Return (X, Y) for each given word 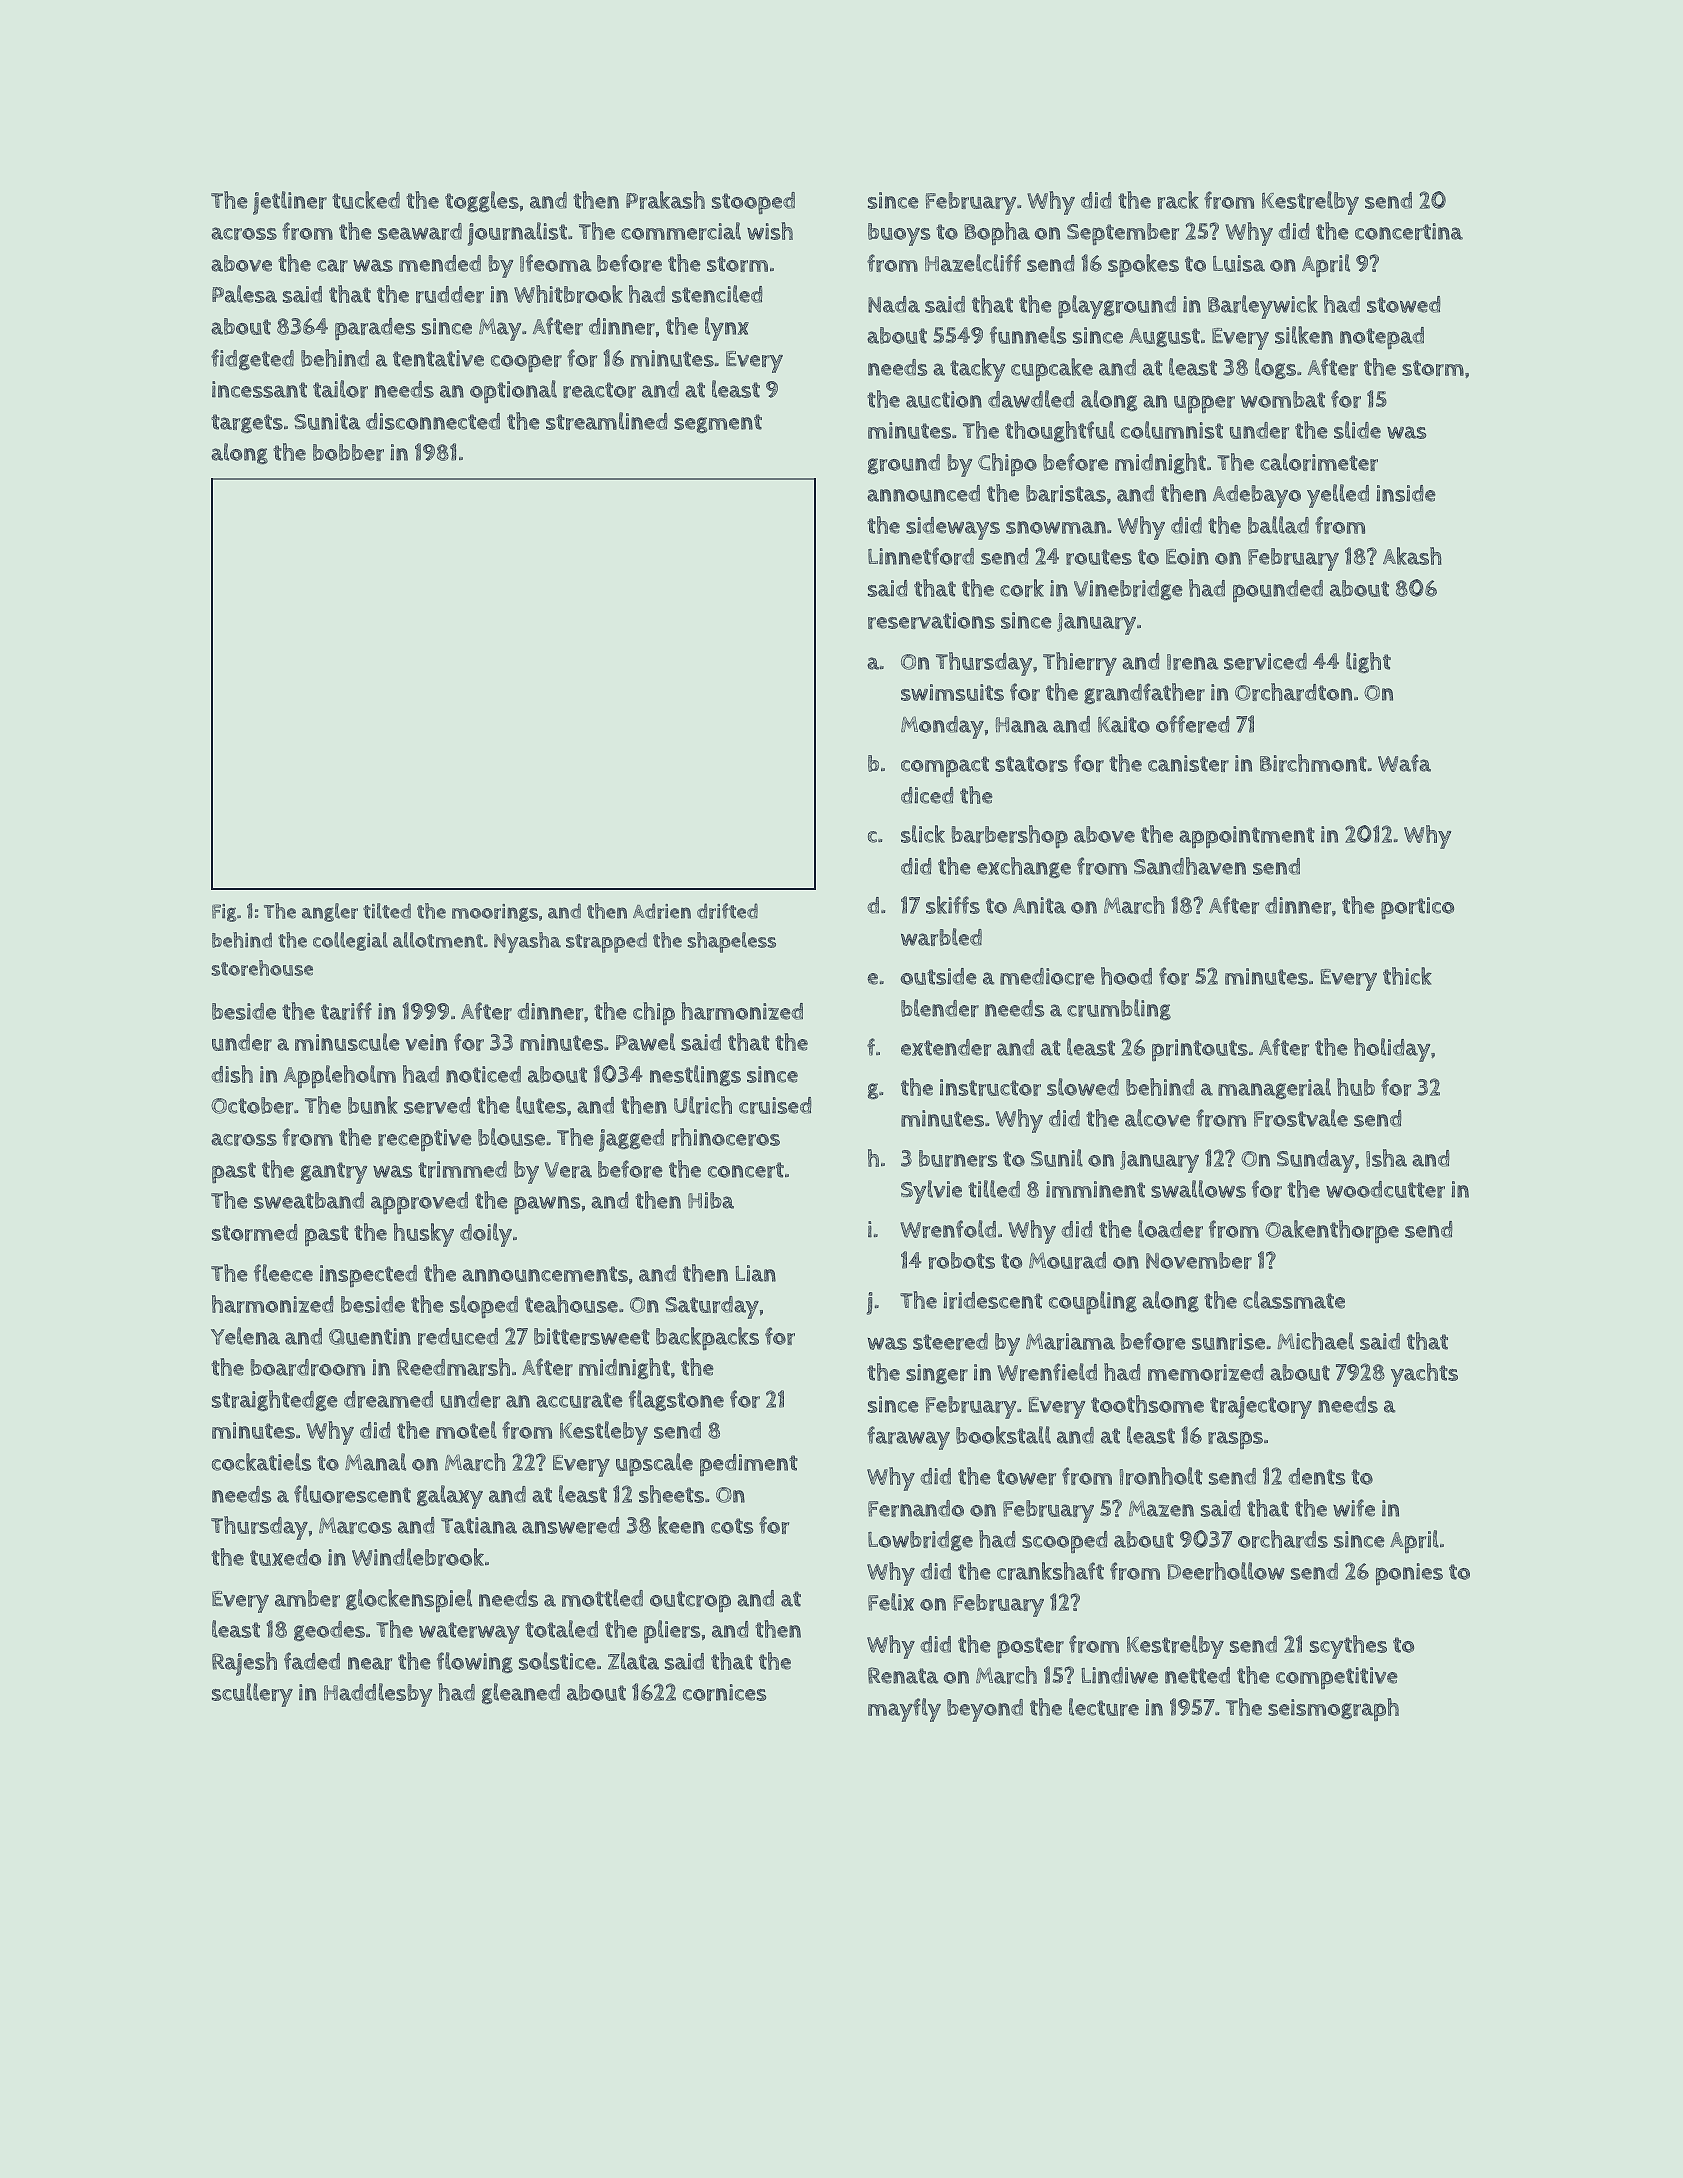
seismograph (1333, 1710)
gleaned (521, 1694)
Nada (894, 304)
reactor (599, 390)
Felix (891, 1602)
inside (1406, 493)
